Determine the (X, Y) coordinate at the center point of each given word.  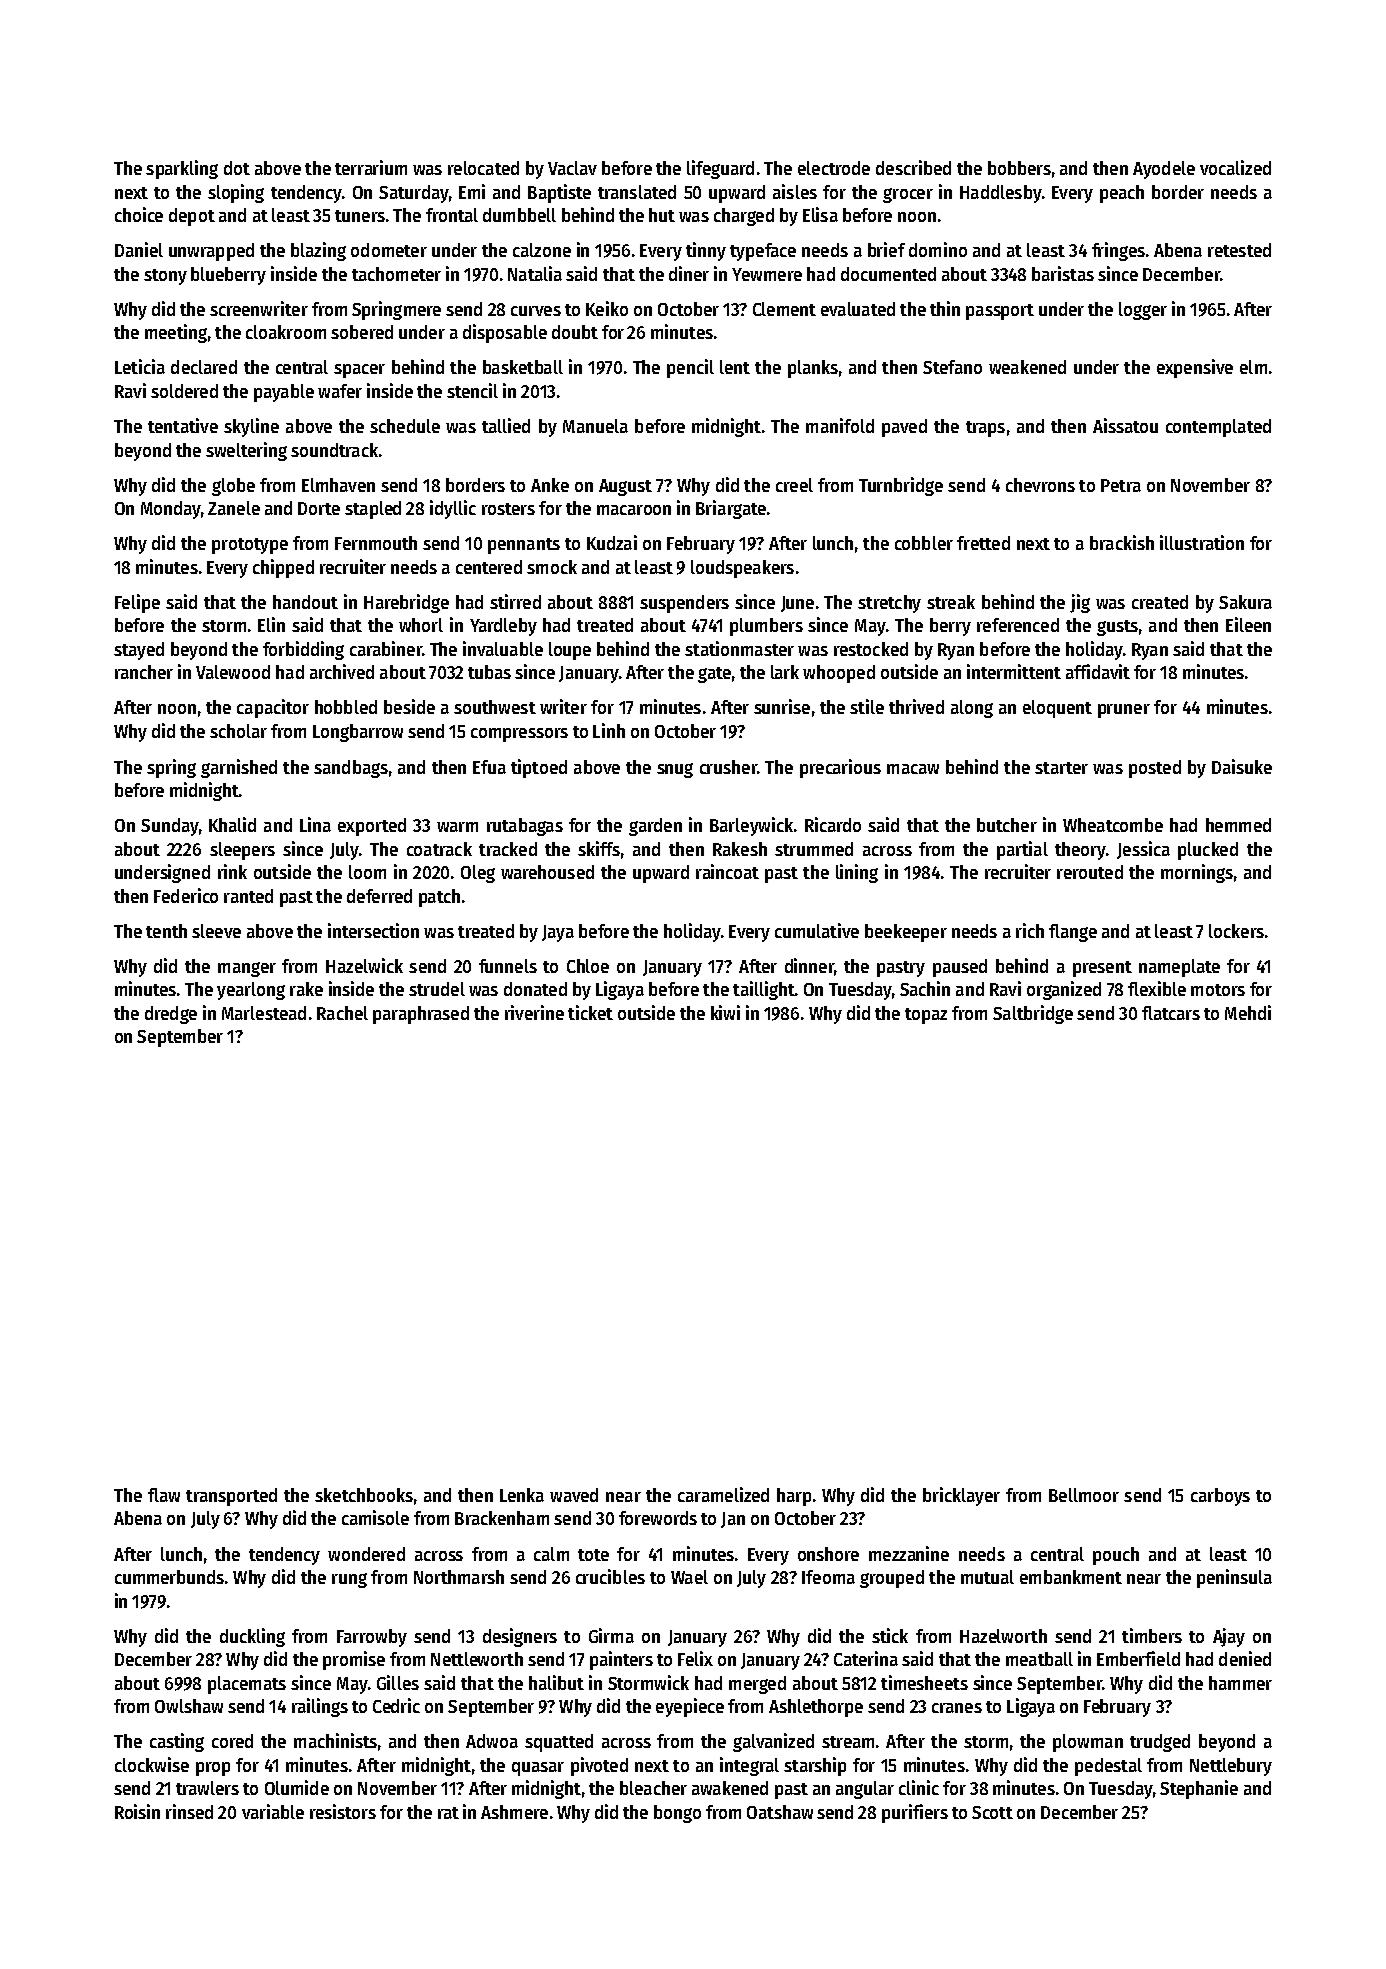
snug (675, 770)
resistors (343, 1811)
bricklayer (961, 1496)
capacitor (273, 708)
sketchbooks (364, 1495)
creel (794, 485)
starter (1061, 768)
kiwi (725, 1012)
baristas (1063, 273)
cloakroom (286, 332)
